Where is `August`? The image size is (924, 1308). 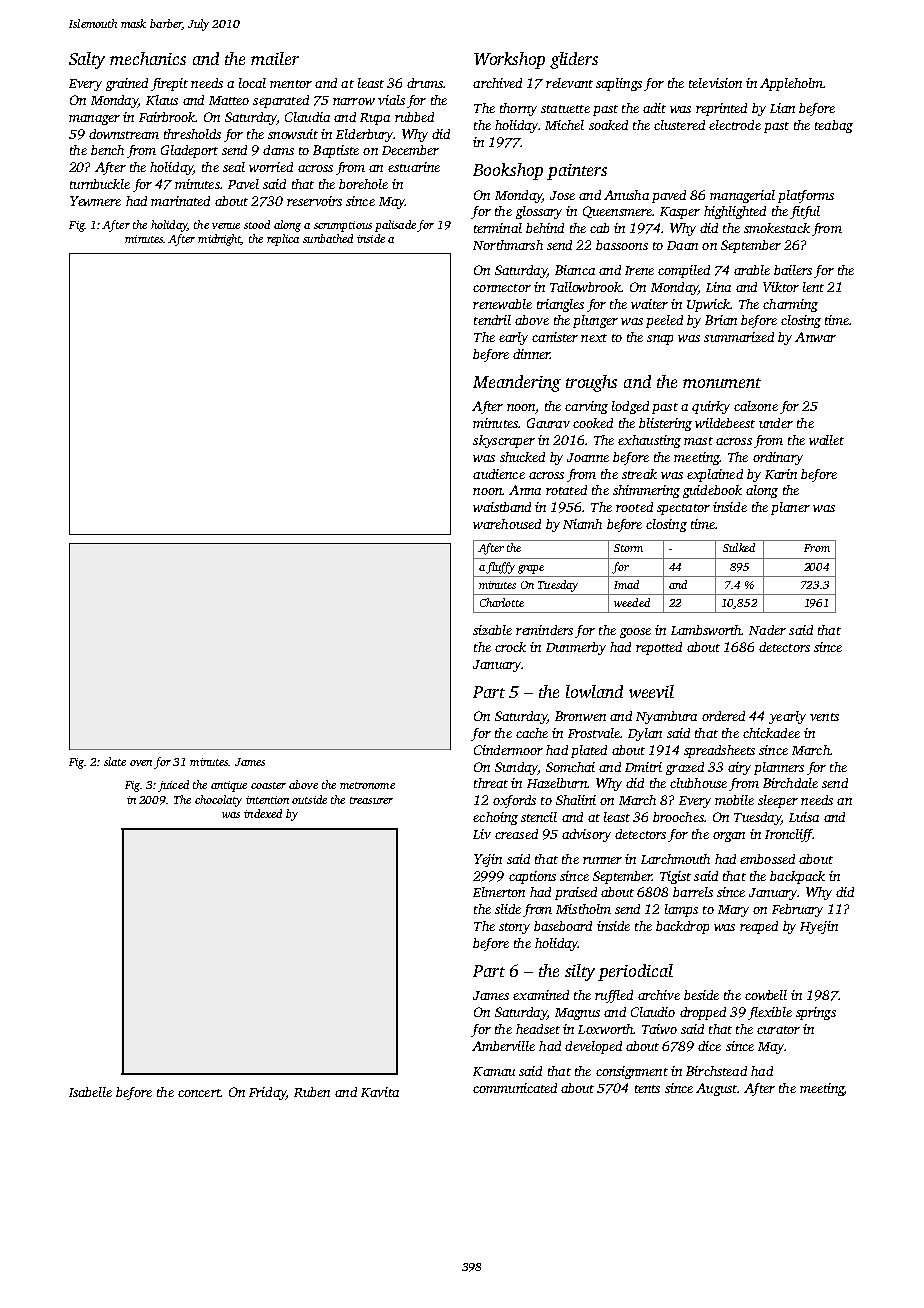 August is located at coordinates (716, 1089).
